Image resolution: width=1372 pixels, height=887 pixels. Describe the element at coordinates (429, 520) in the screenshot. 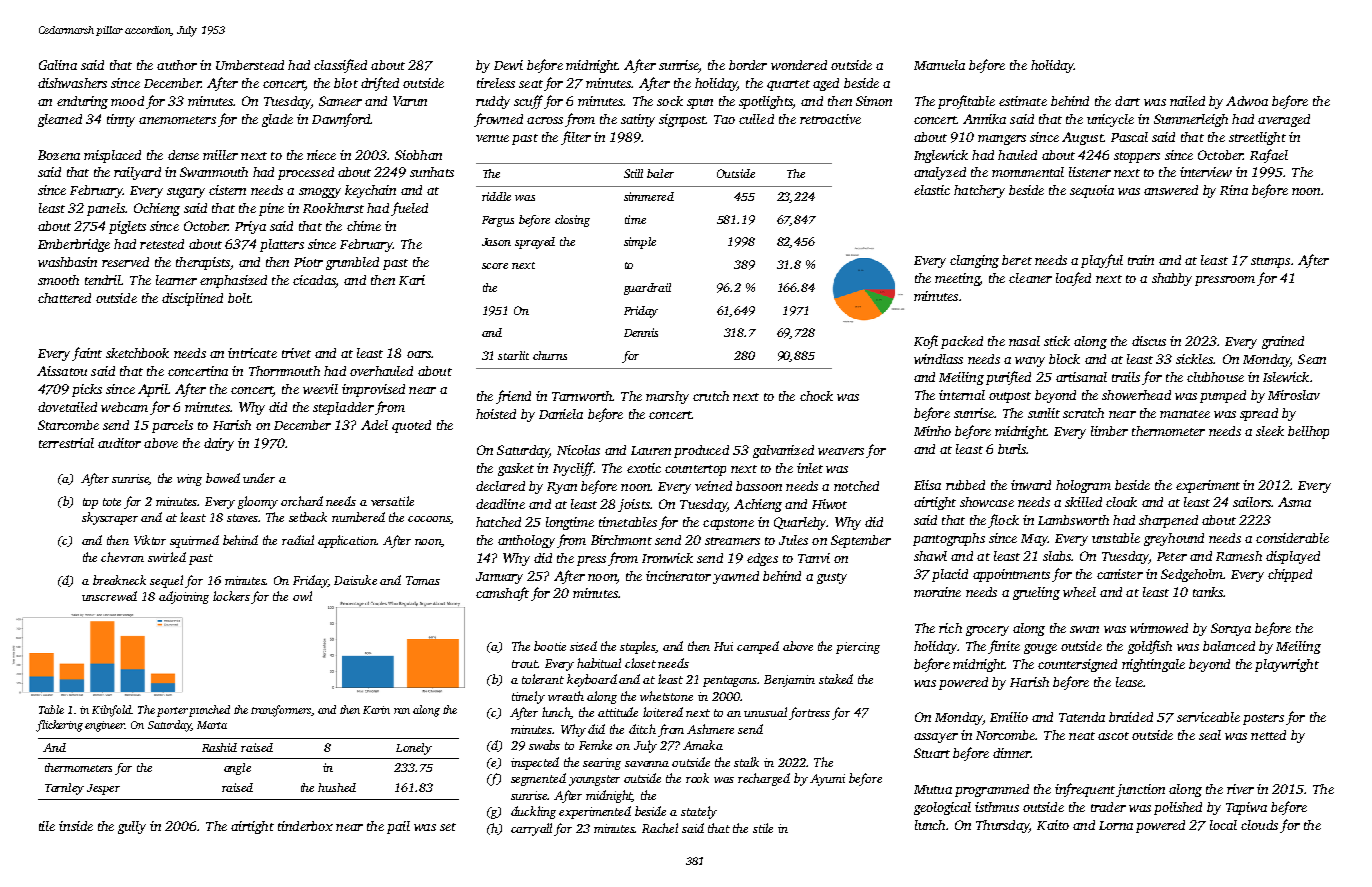

I see `cocoons` at that location.
